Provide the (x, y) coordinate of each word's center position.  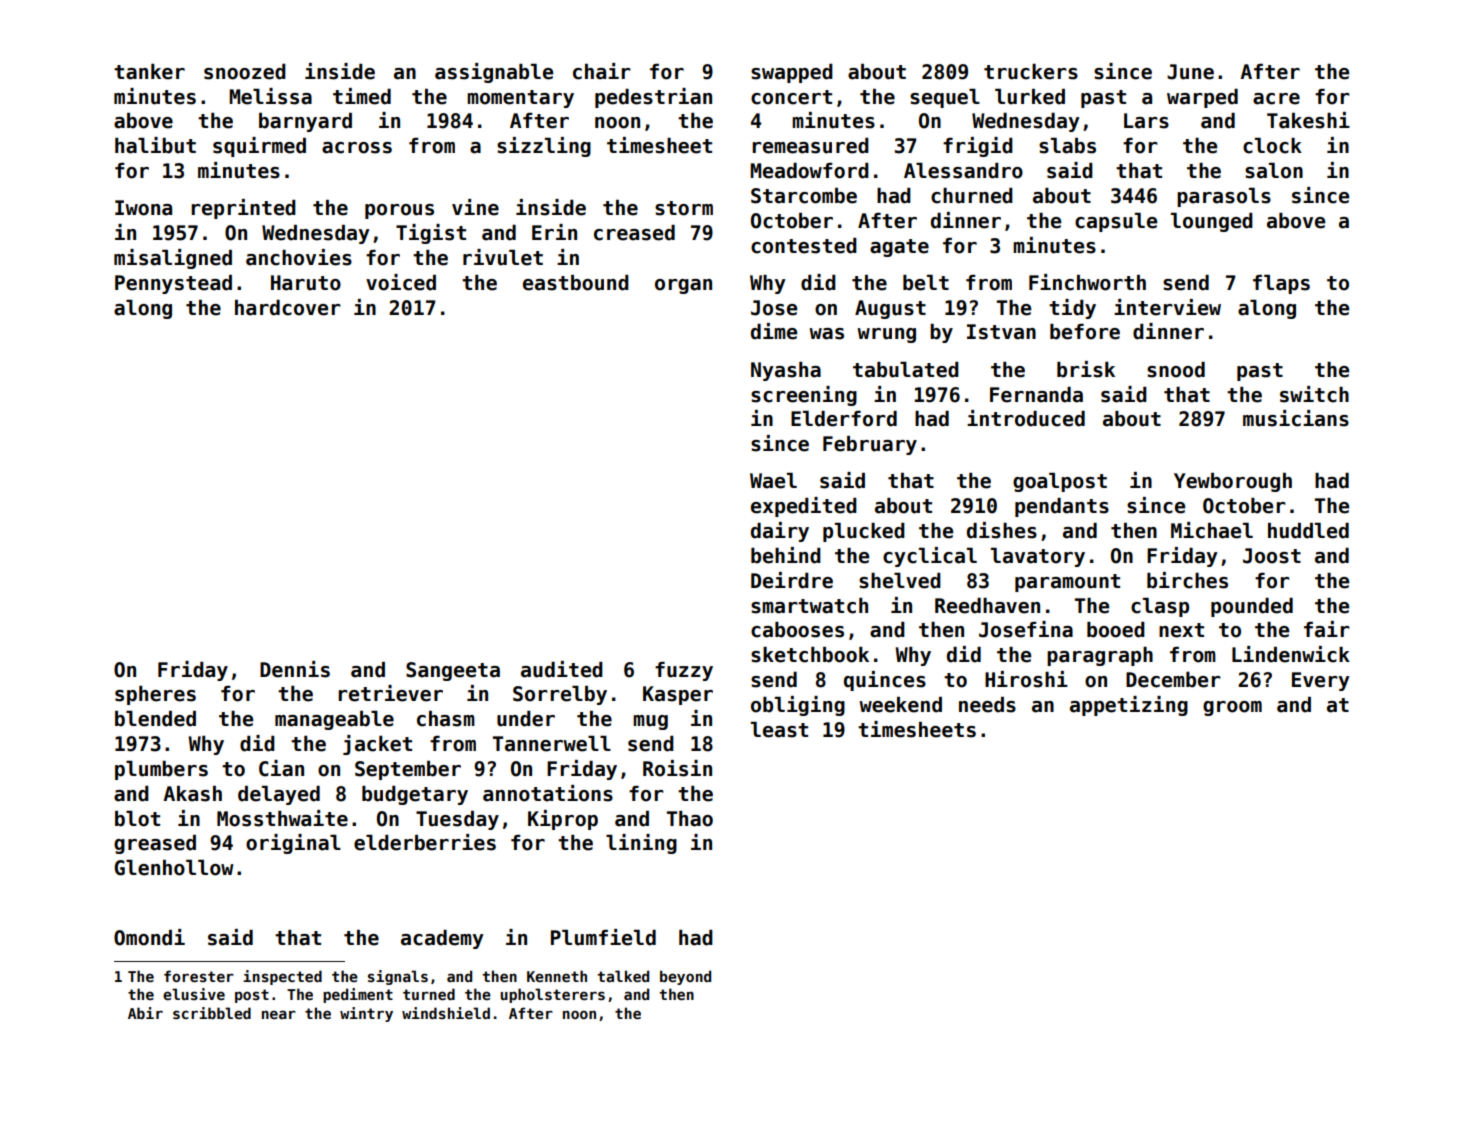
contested (804, 246)
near (279, 1014)
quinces (885, 681)
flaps (1281, 284)
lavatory (1038, 557)
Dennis (295, 669)
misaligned (173, 259)
